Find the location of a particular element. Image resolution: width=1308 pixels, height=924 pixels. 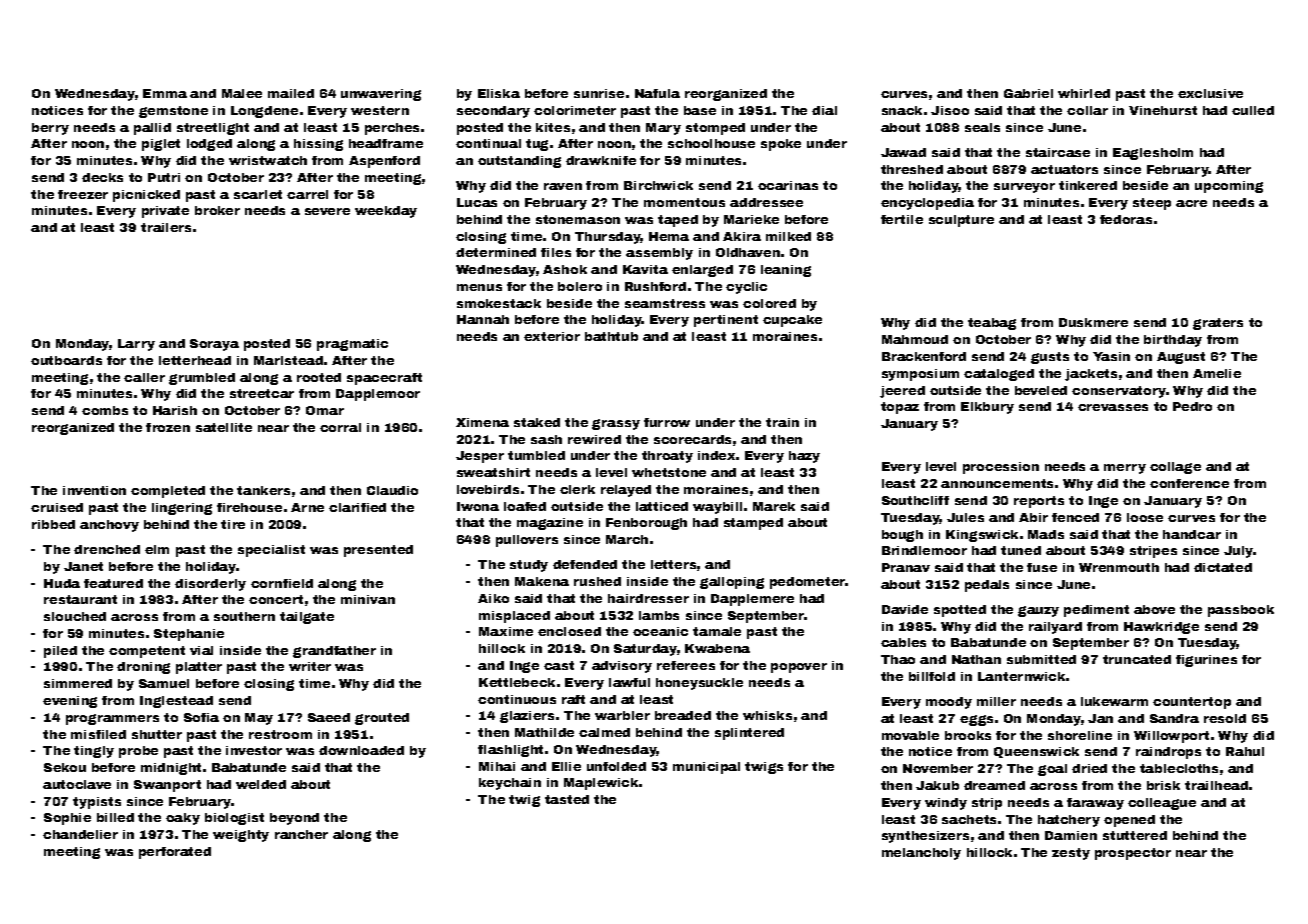

municipal is located at coordinates (706, 768).
